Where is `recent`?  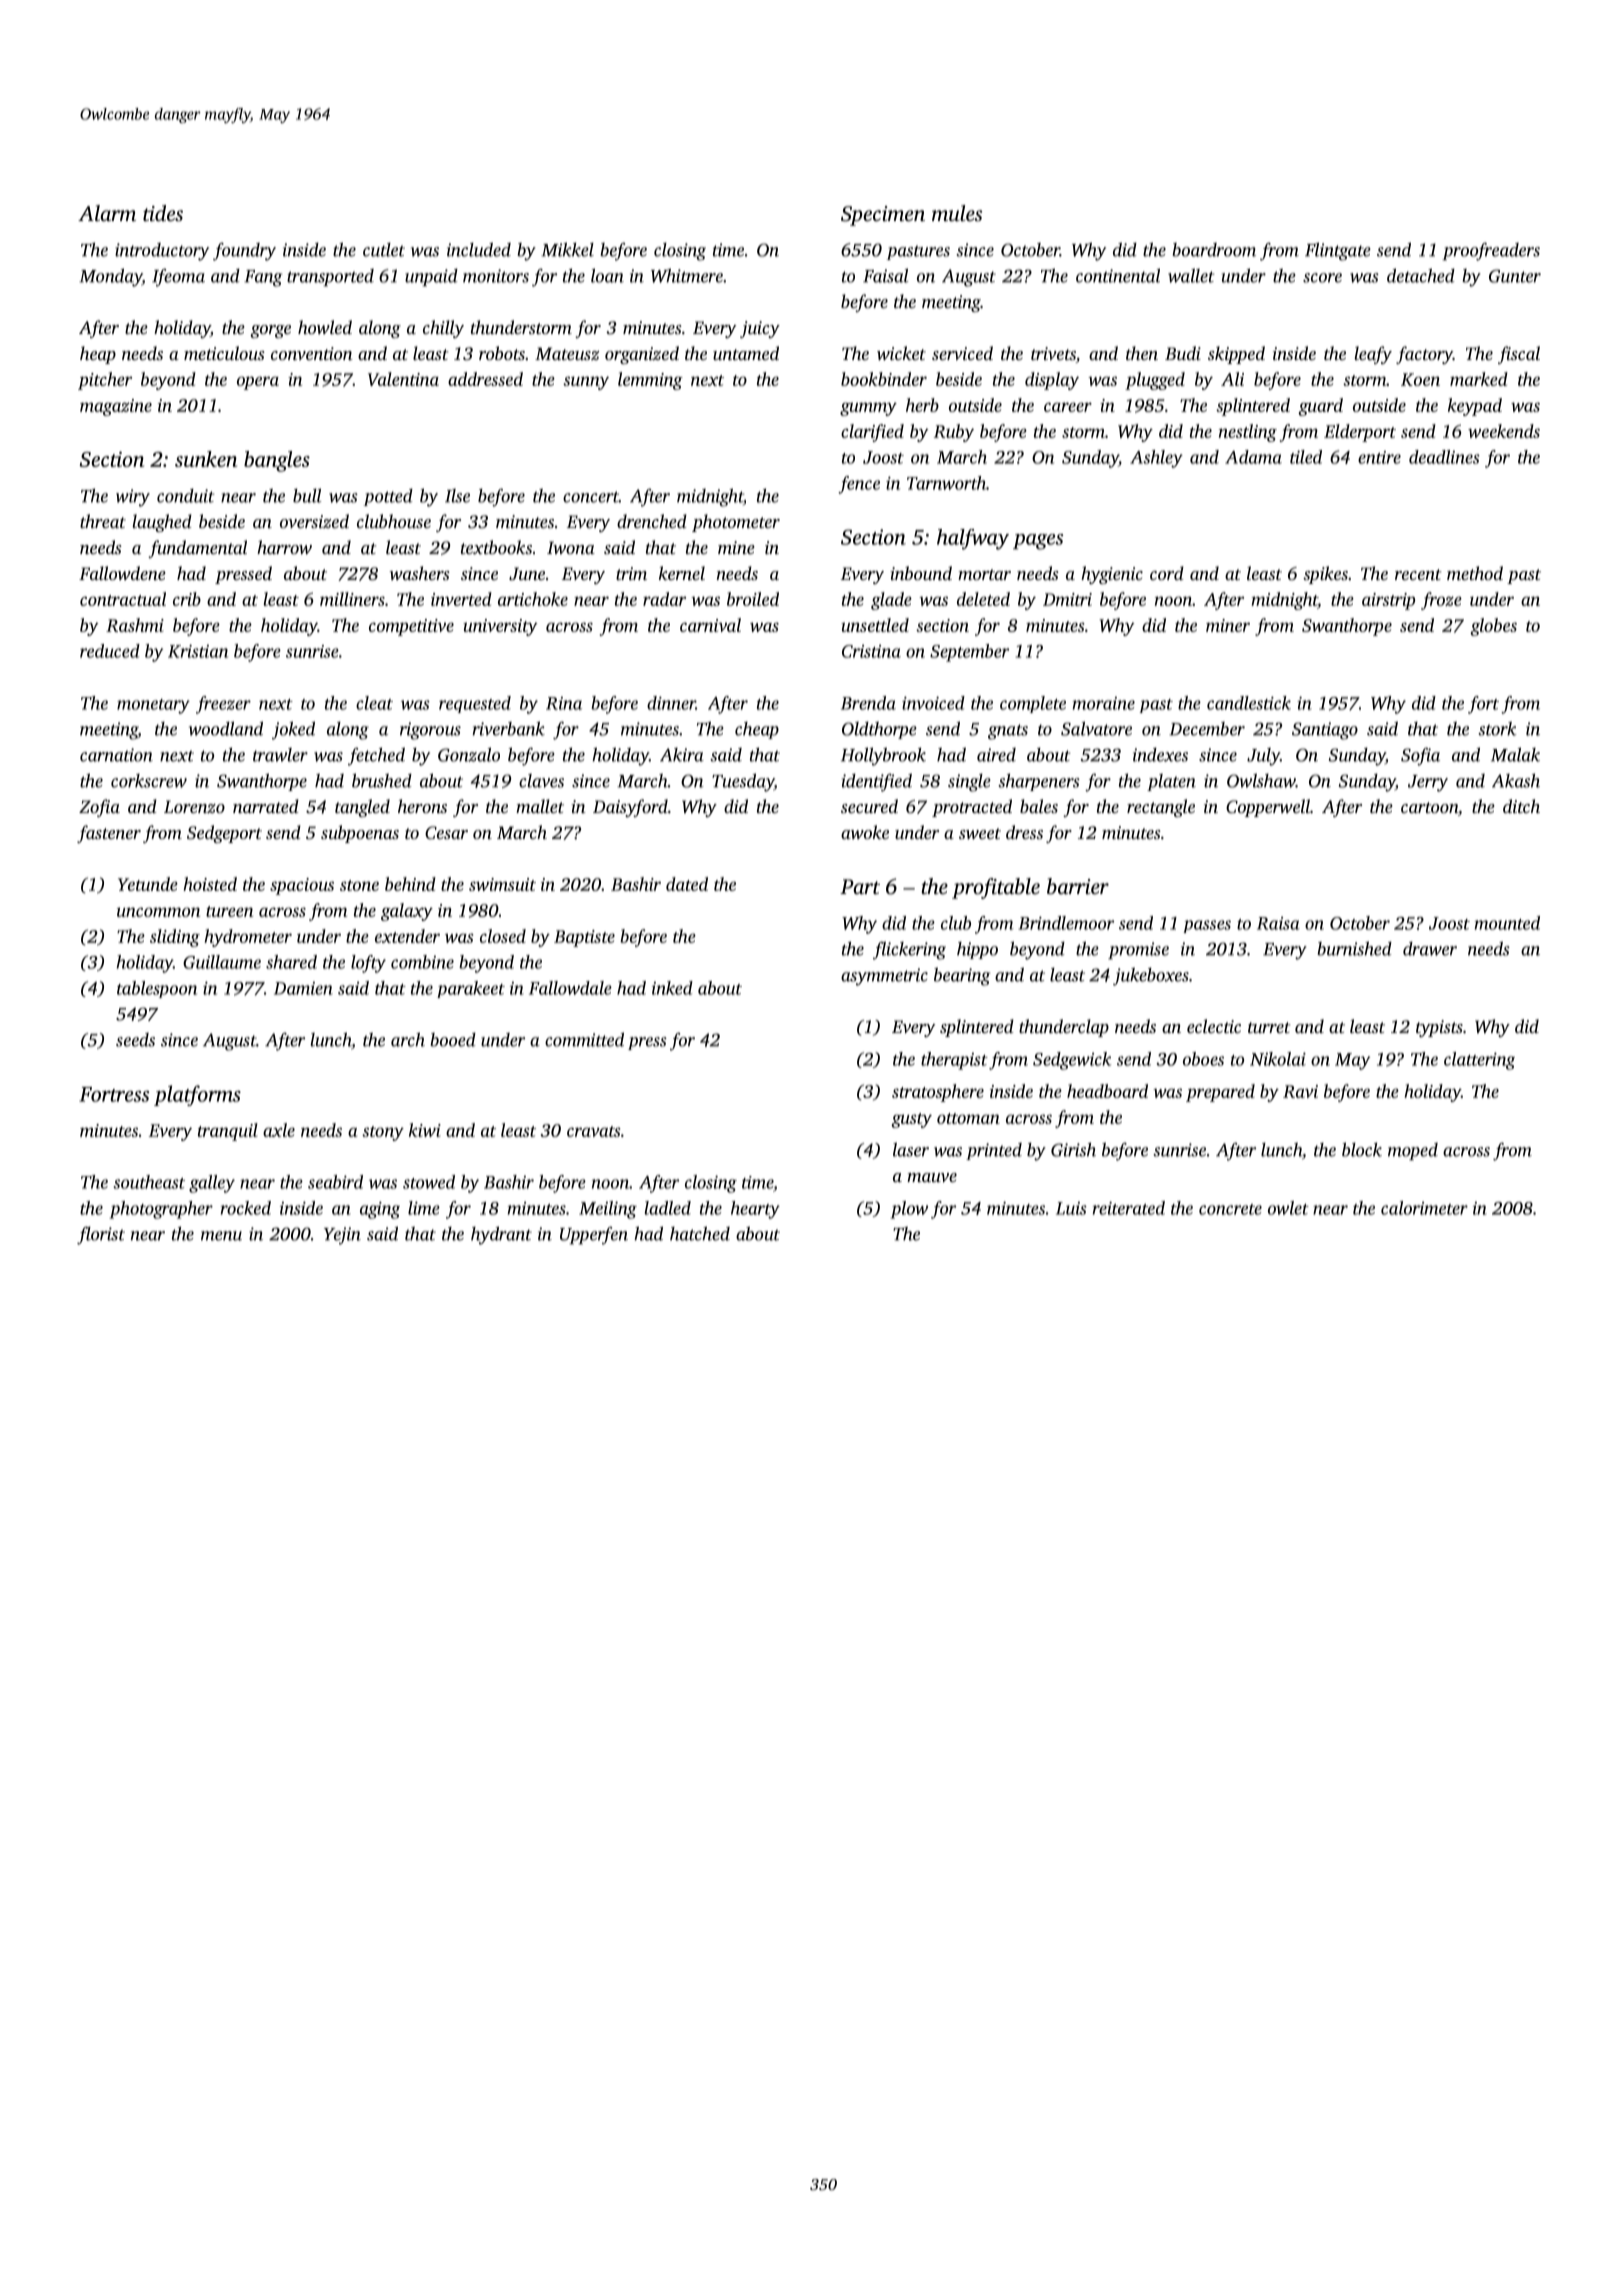
recent is located at coordinates (1418, 574).
